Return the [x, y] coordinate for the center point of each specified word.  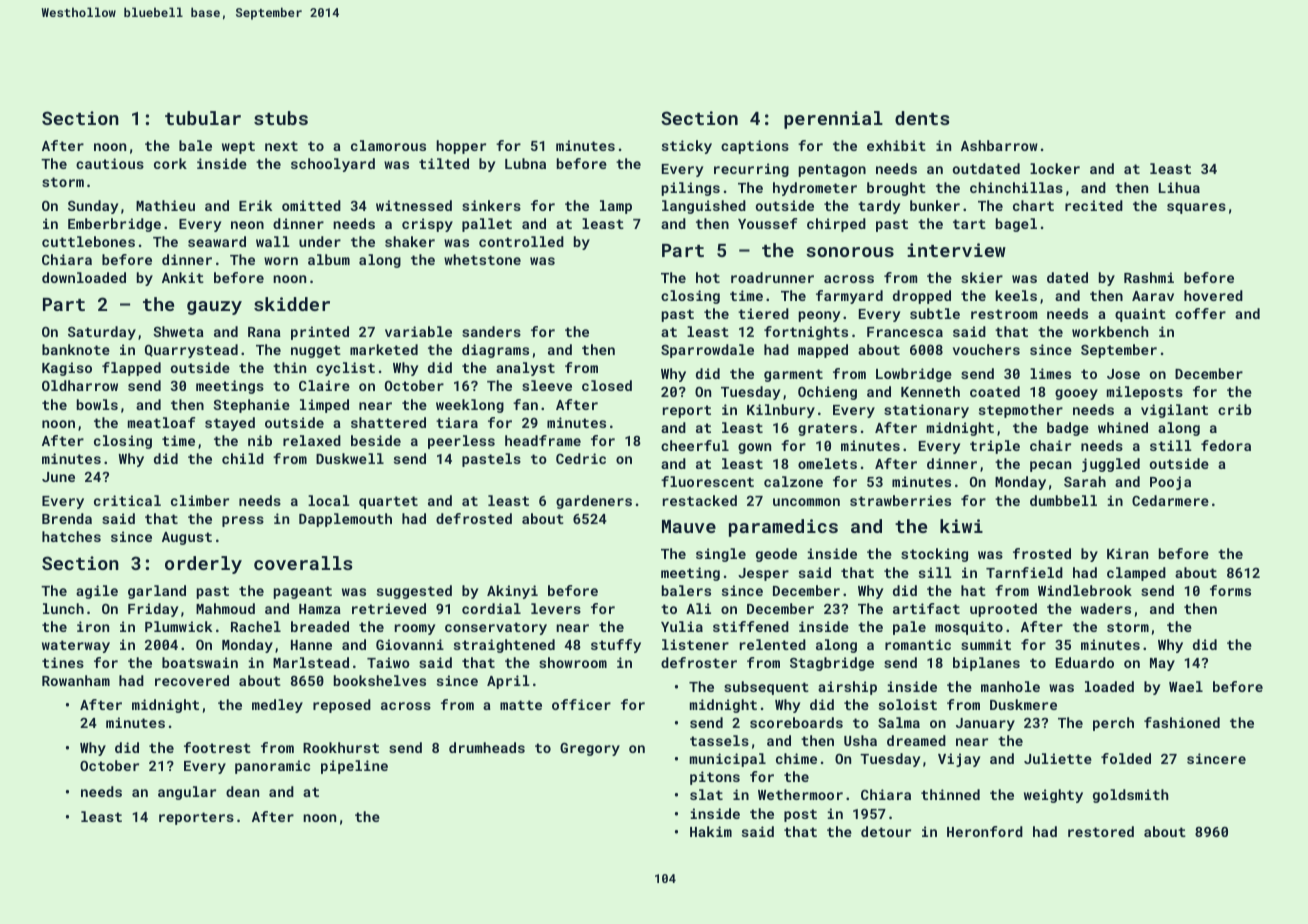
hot [708, 277]
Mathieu [165, 205]
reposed [342, 706]
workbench [1110, 331]
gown [754, 448]
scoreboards [796, 722]
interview [956, 250]
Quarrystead [191, 351]
